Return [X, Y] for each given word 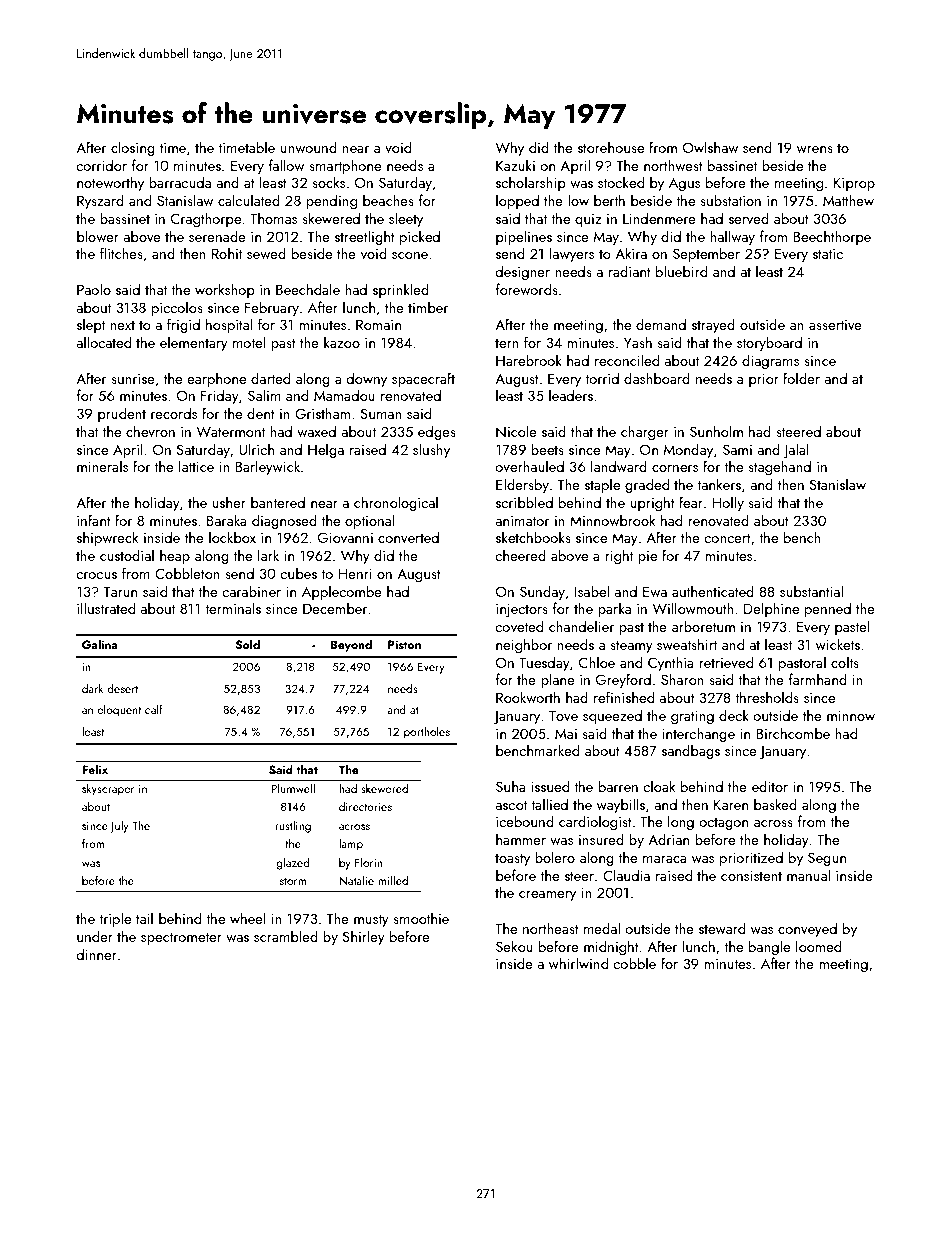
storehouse [611, 147]
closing [133, 148]
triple [115, 919]
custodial [127, 555]
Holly [728, 503]
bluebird [681, 271]
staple [602, 485]
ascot [511, 805]
